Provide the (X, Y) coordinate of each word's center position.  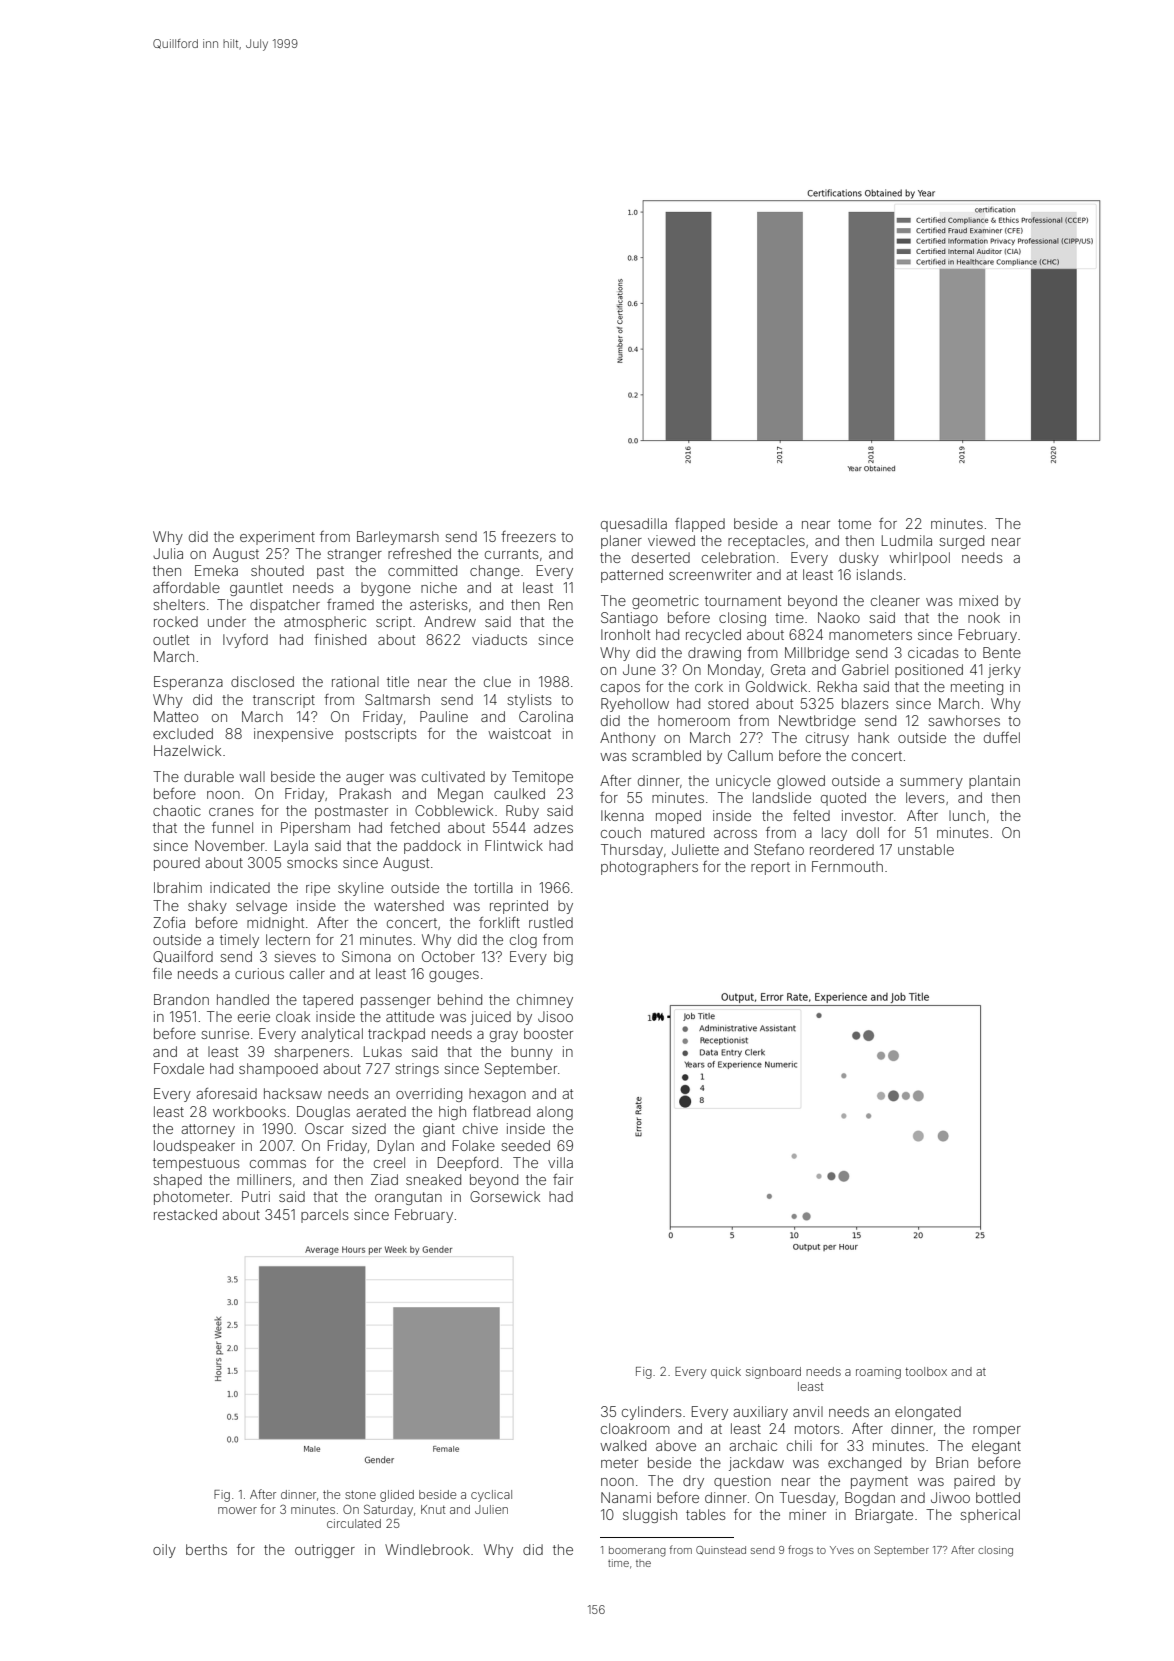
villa (560, 1162)
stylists (529, 701)
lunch (967, 815)
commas (278, 1164)
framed (350, 604)
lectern (288, 939)
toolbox (926, 1371)
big (563, 958)
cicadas (933, 652)
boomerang (637, 1551)
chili (799, 1445)
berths (206, 1549)
